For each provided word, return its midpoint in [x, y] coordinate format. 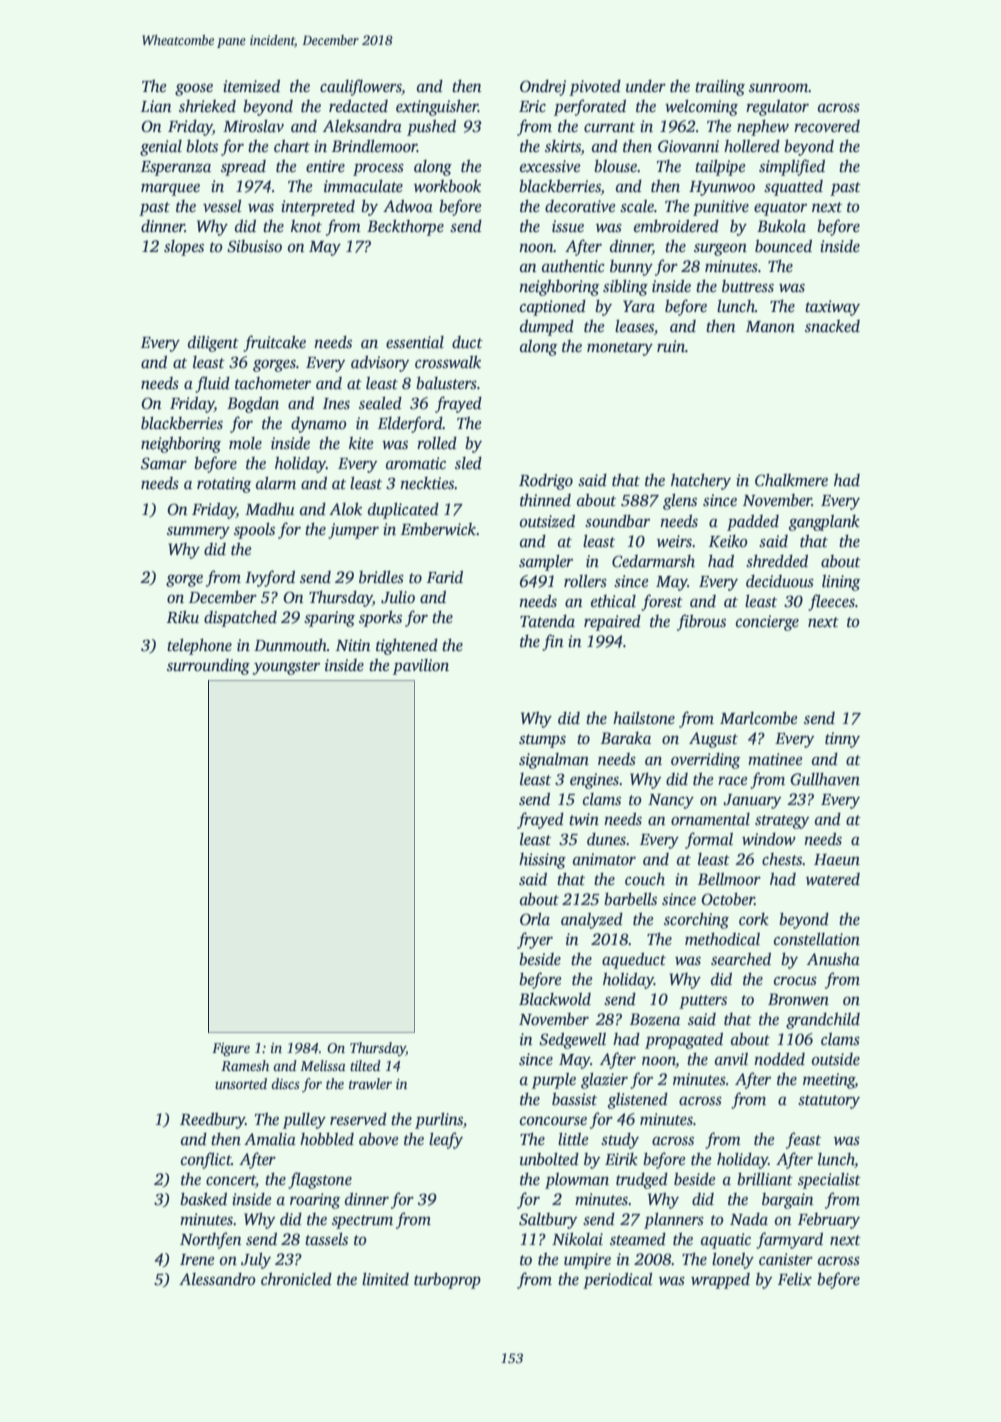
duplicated [403, 510]
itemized [251, 86]
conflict [206, 1160]
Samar [164, 463]
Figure [231, 1050]
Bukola [781, 226]
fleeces [831, 602]
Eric [532, 106]
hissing [542, 861]
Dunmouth [290, 645]
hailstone [644, 718]
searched [741, 959]
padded [753, 522]
